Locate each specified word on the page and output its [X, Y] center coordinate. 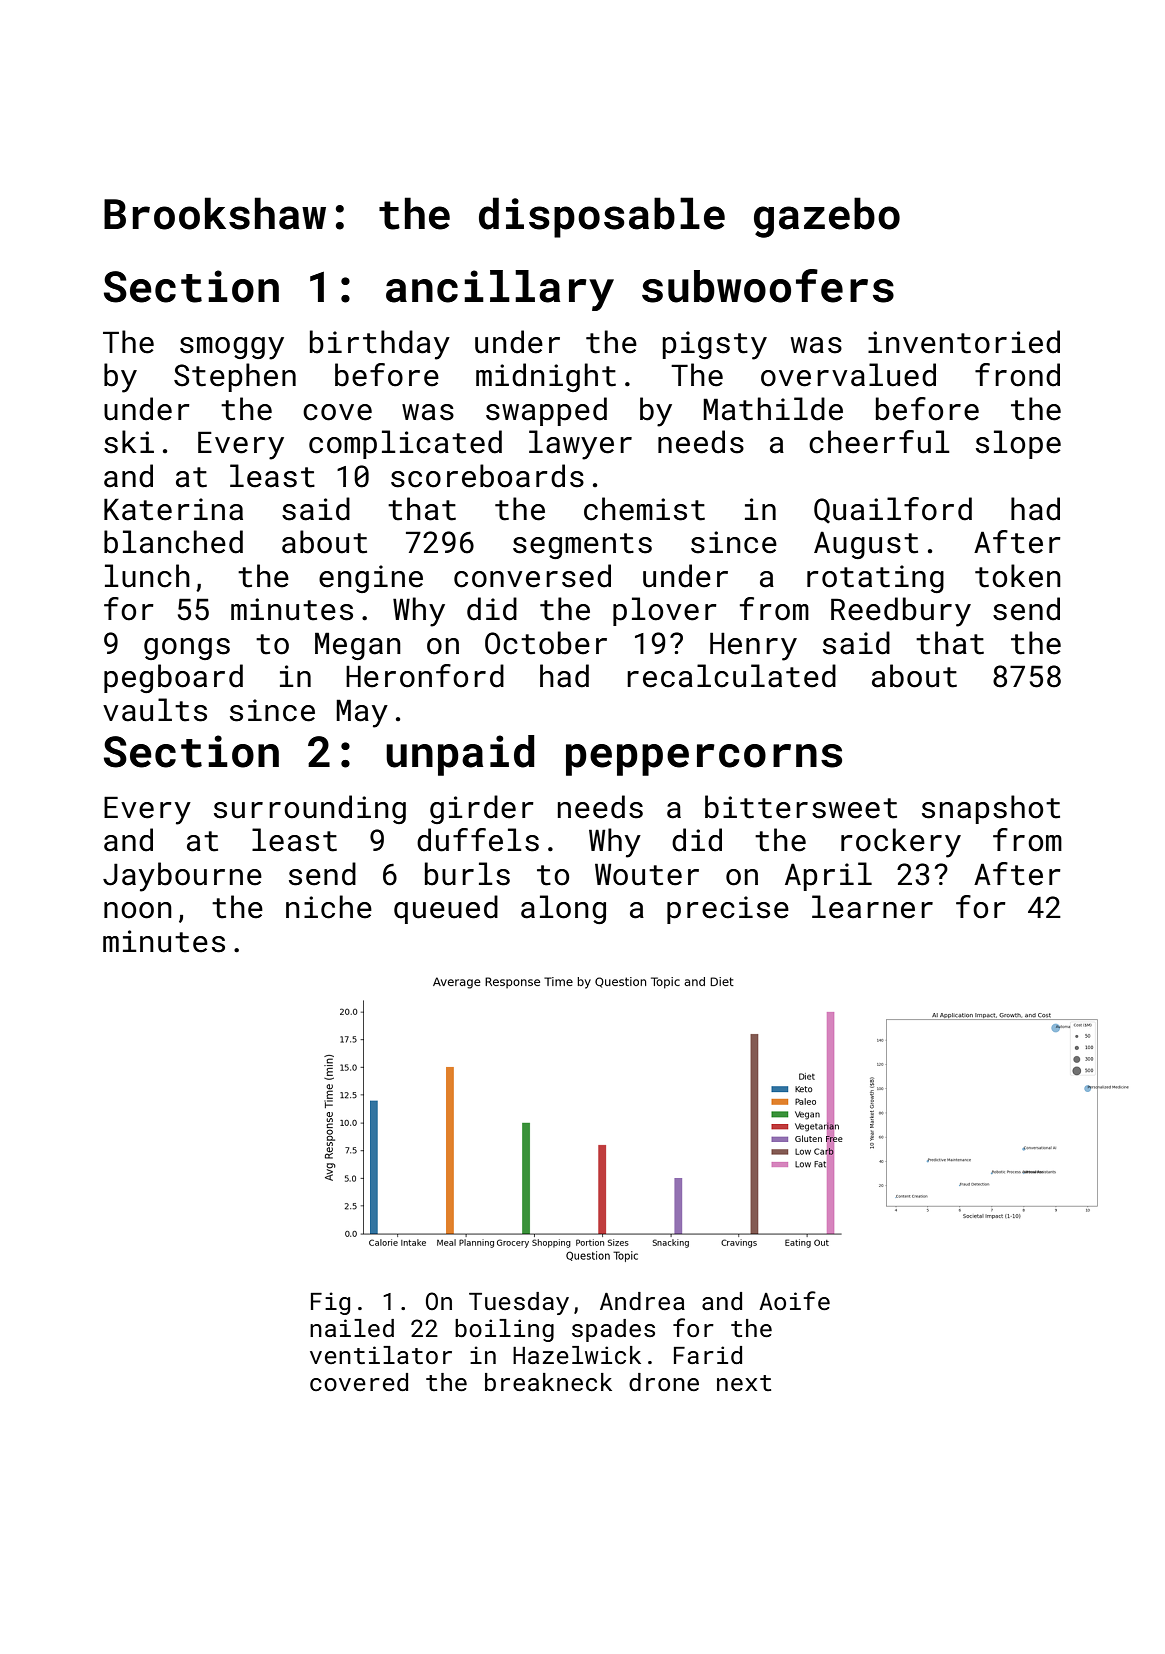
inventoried [964, 342]
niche [329, 907]
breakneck [548, 1382]
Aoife [794, 1300]
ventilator [381, 1355]
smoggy [232, 348]
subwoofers [768, 286]
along [563, 909]
